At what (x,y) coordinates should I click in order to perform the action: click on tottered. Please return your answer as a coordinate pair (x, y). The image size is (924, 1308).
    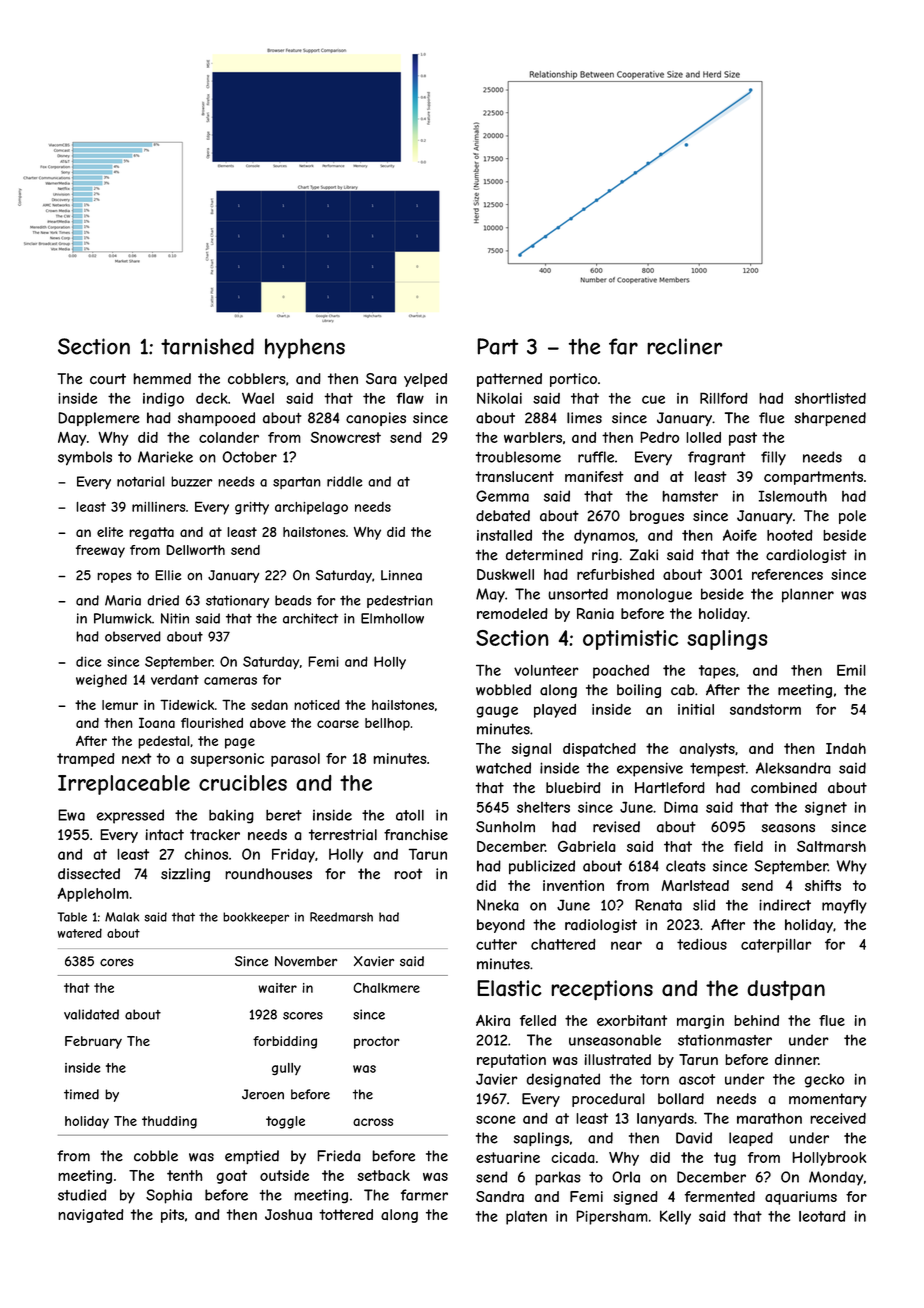
    Looking at the image, I should click on (346, 1214).
